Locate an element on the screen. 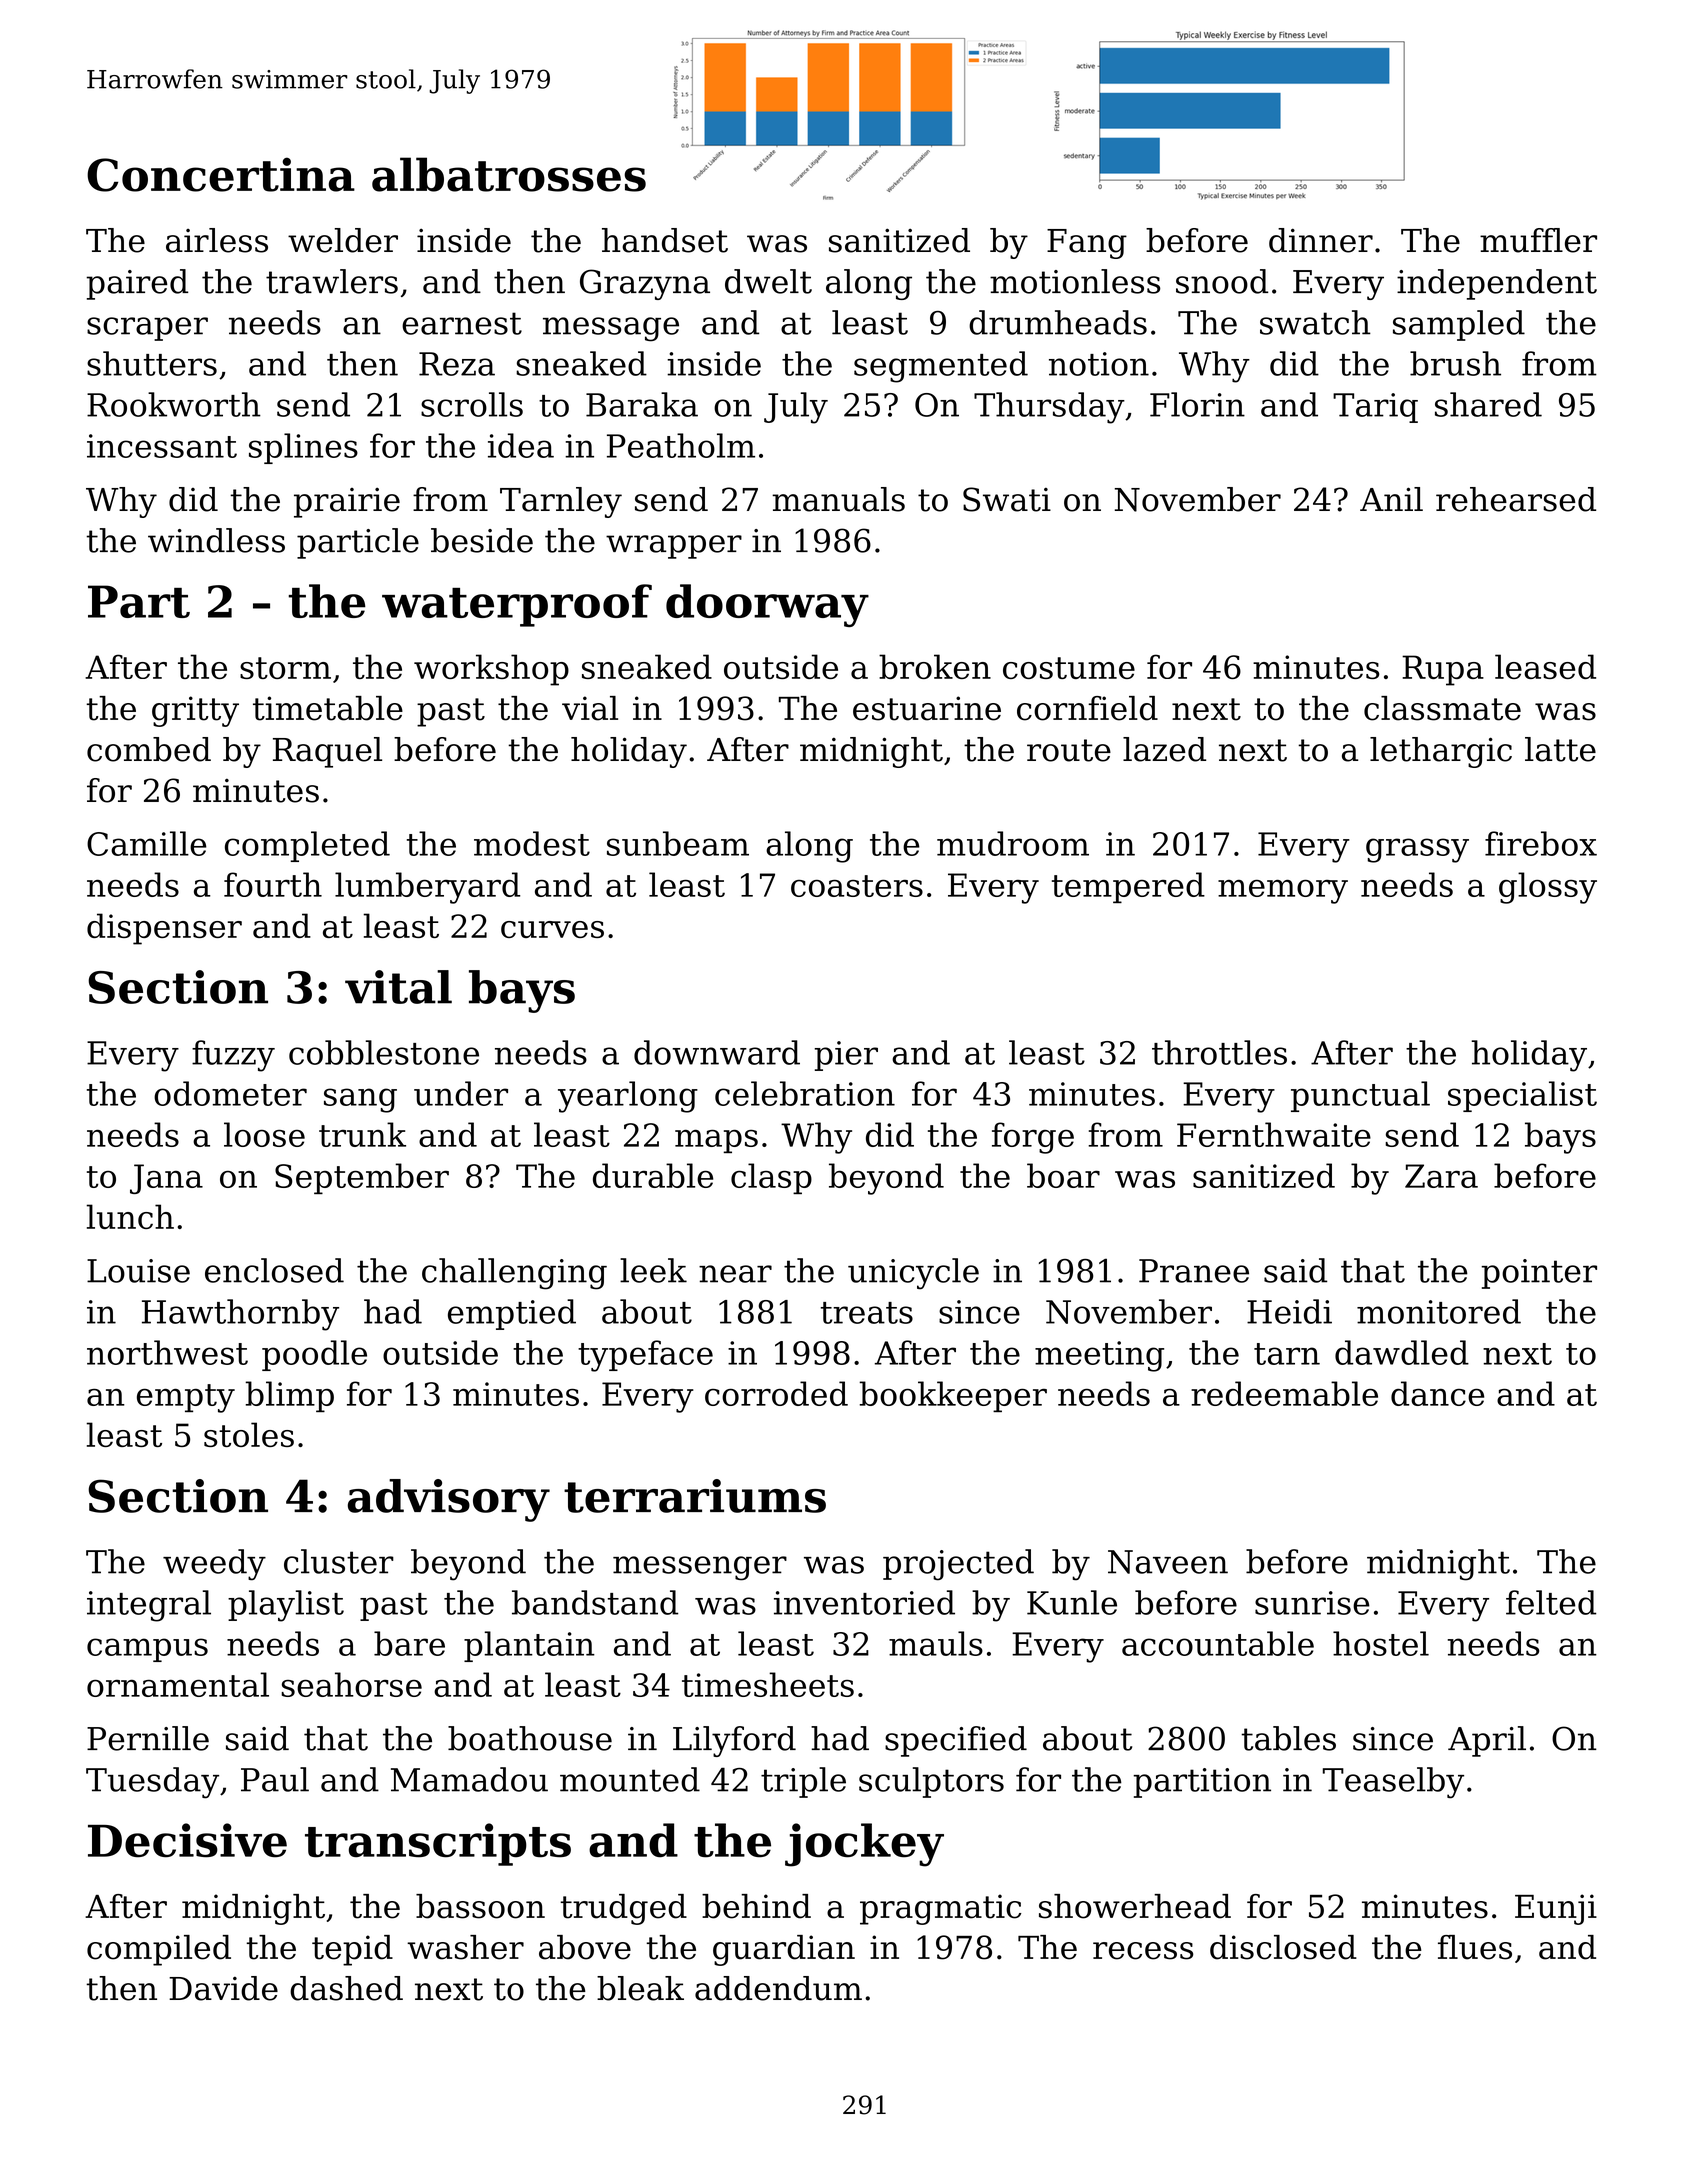  earnest is located at coordinates (462, 323).
